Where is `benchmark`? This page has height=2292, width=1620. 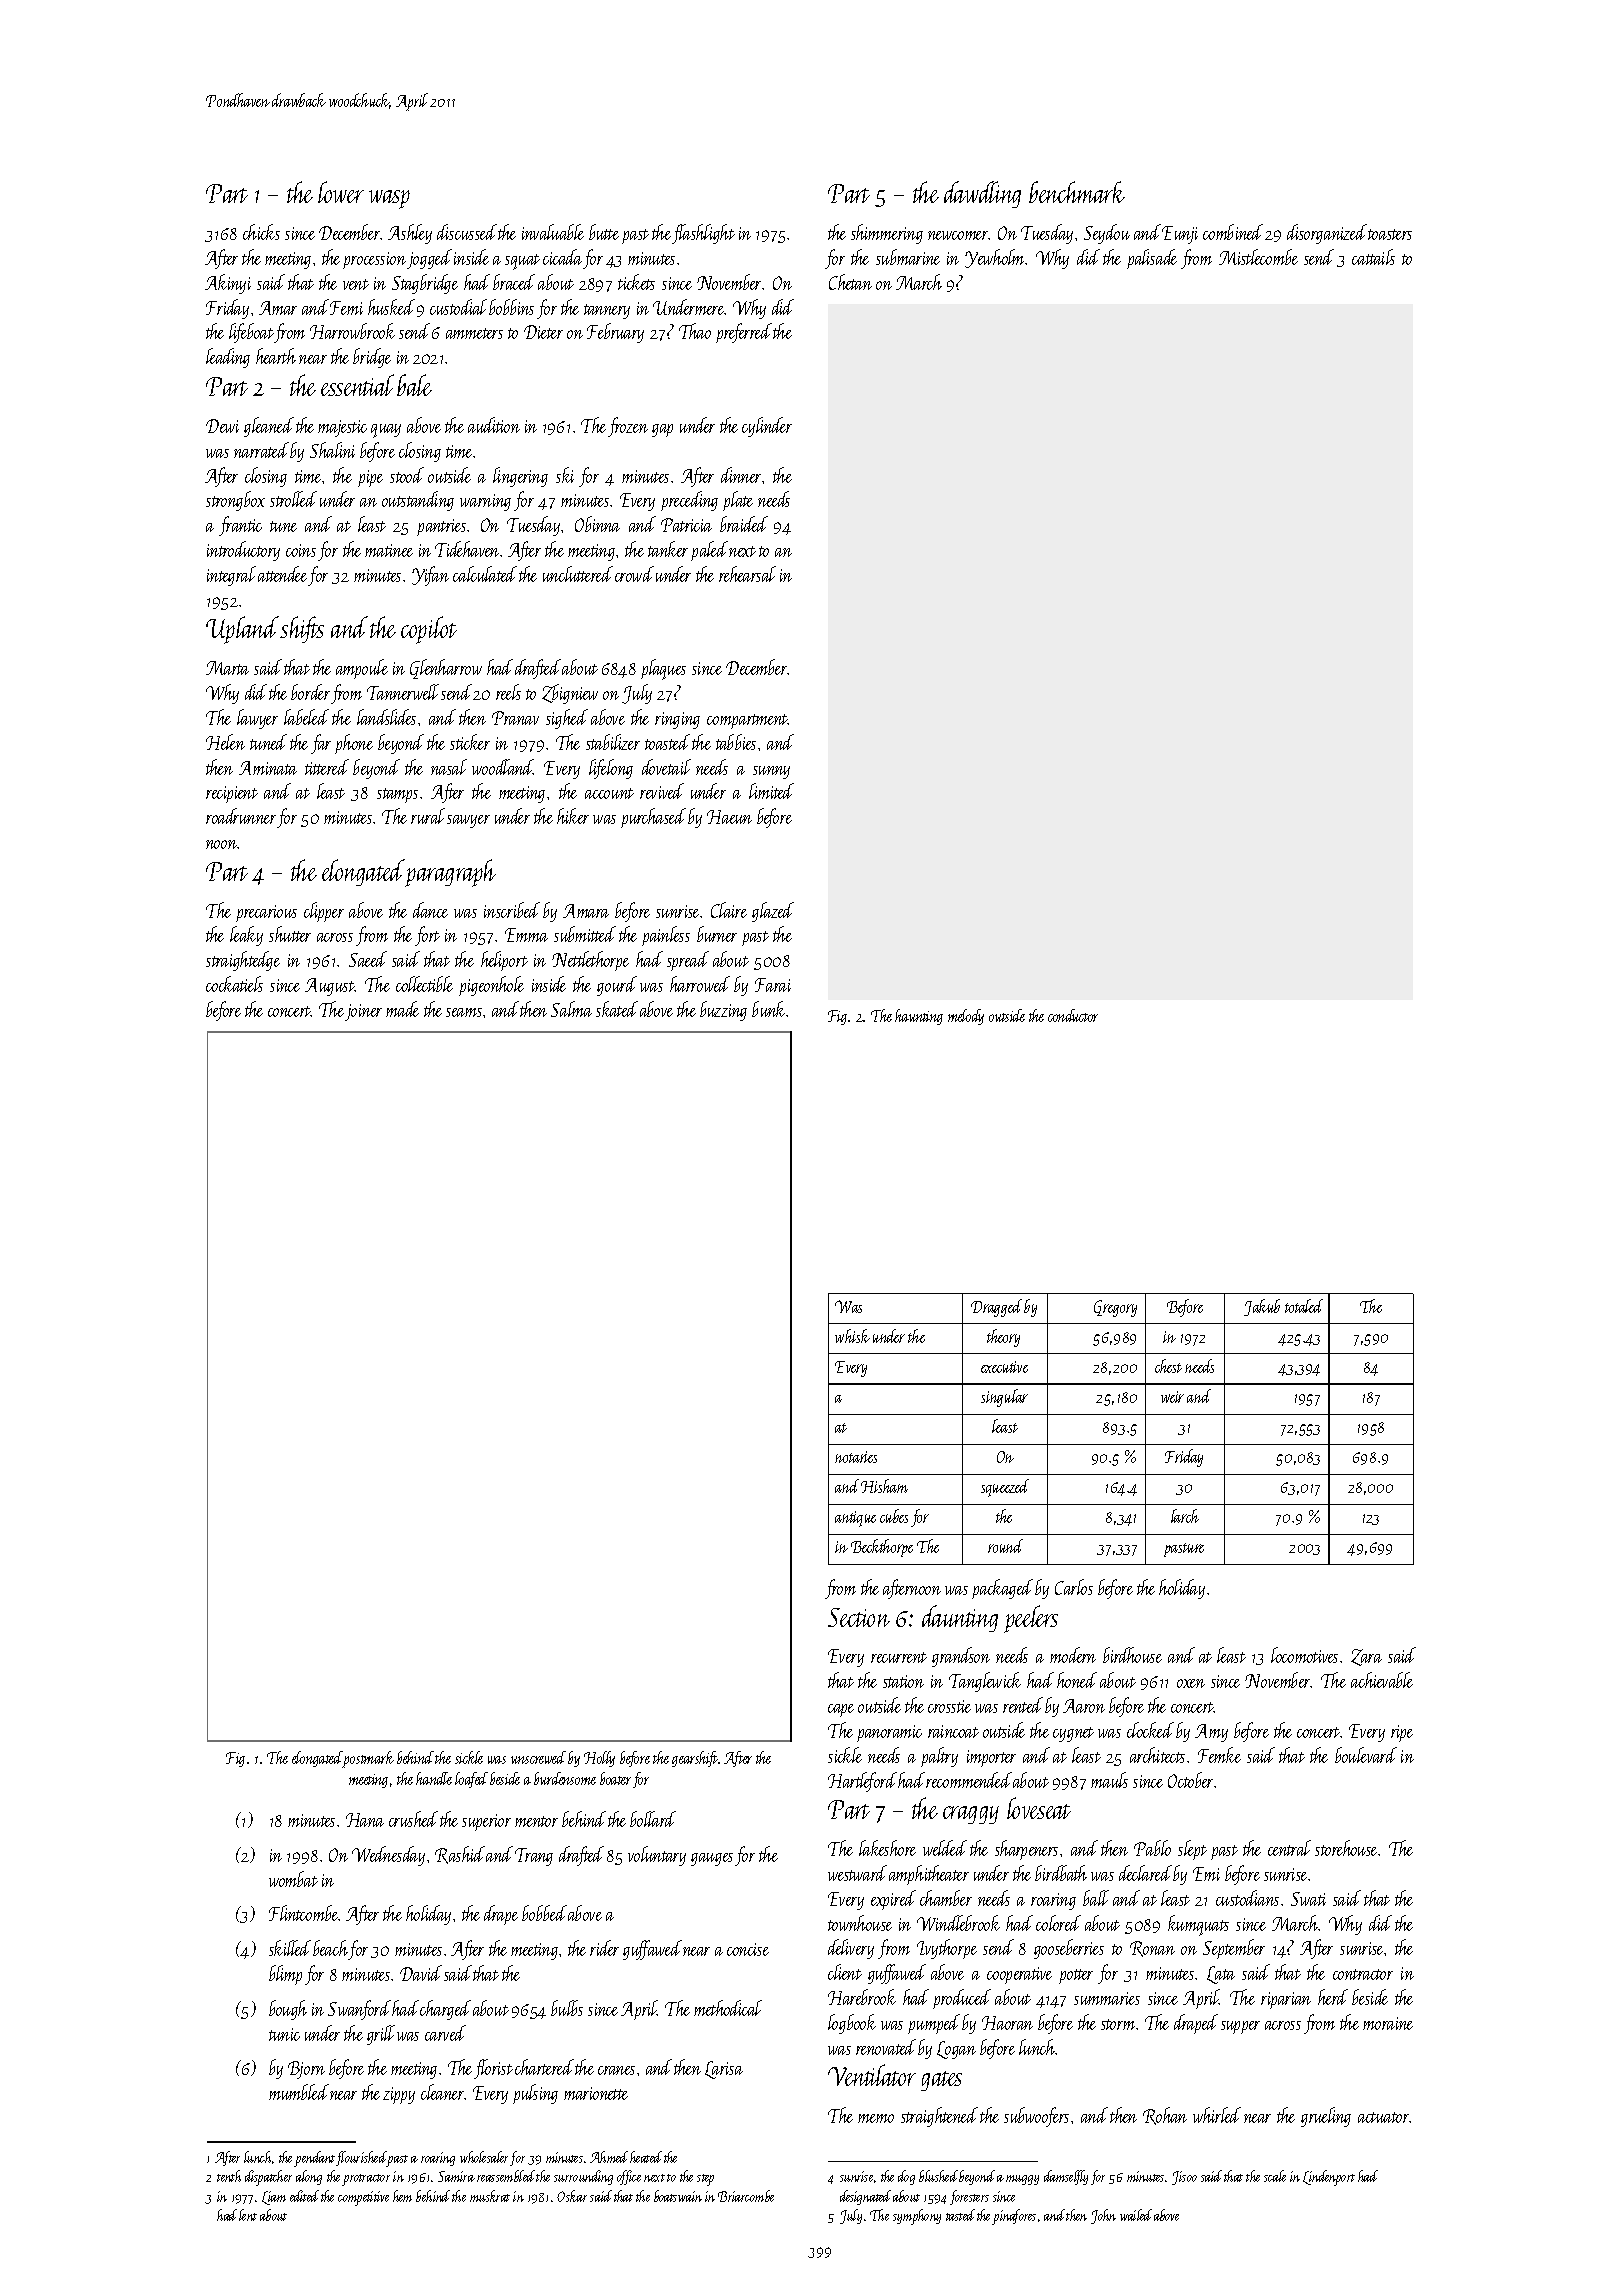
benchmark is located at coordinates (1077, 192).
